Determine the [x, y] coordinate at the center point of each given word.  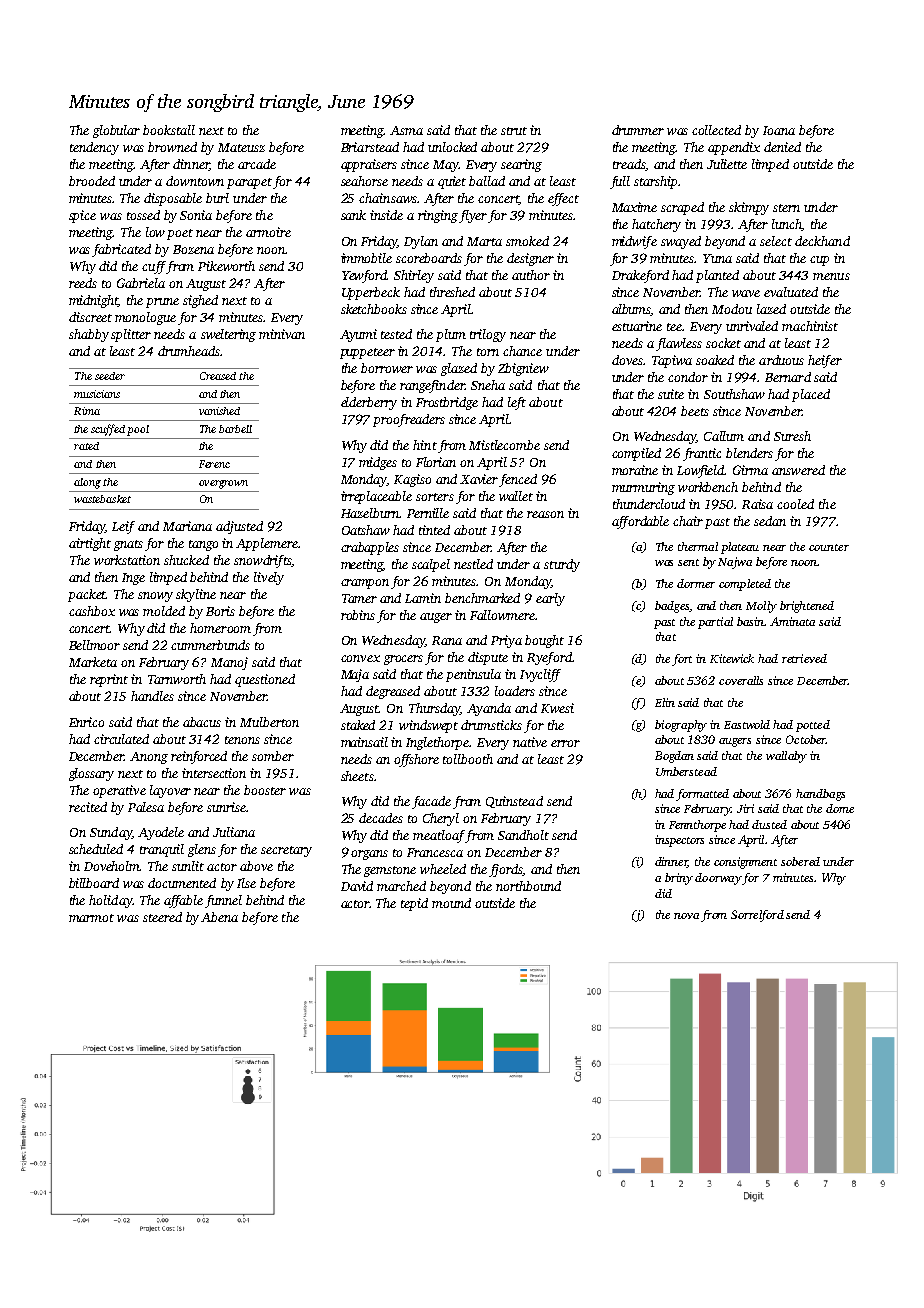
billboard [94, 883]
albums [631, 310]
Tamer [359, 598]
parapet [249, 183]
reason [545, 514]
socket [723, 343]
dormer [696, 583]
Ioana [779, 130]
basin [750, 621]
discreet [90, 317]
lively [269, 578]
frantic [702, 454]
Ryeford [549, 658]
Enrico [86, 722]
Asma [406, 130]
